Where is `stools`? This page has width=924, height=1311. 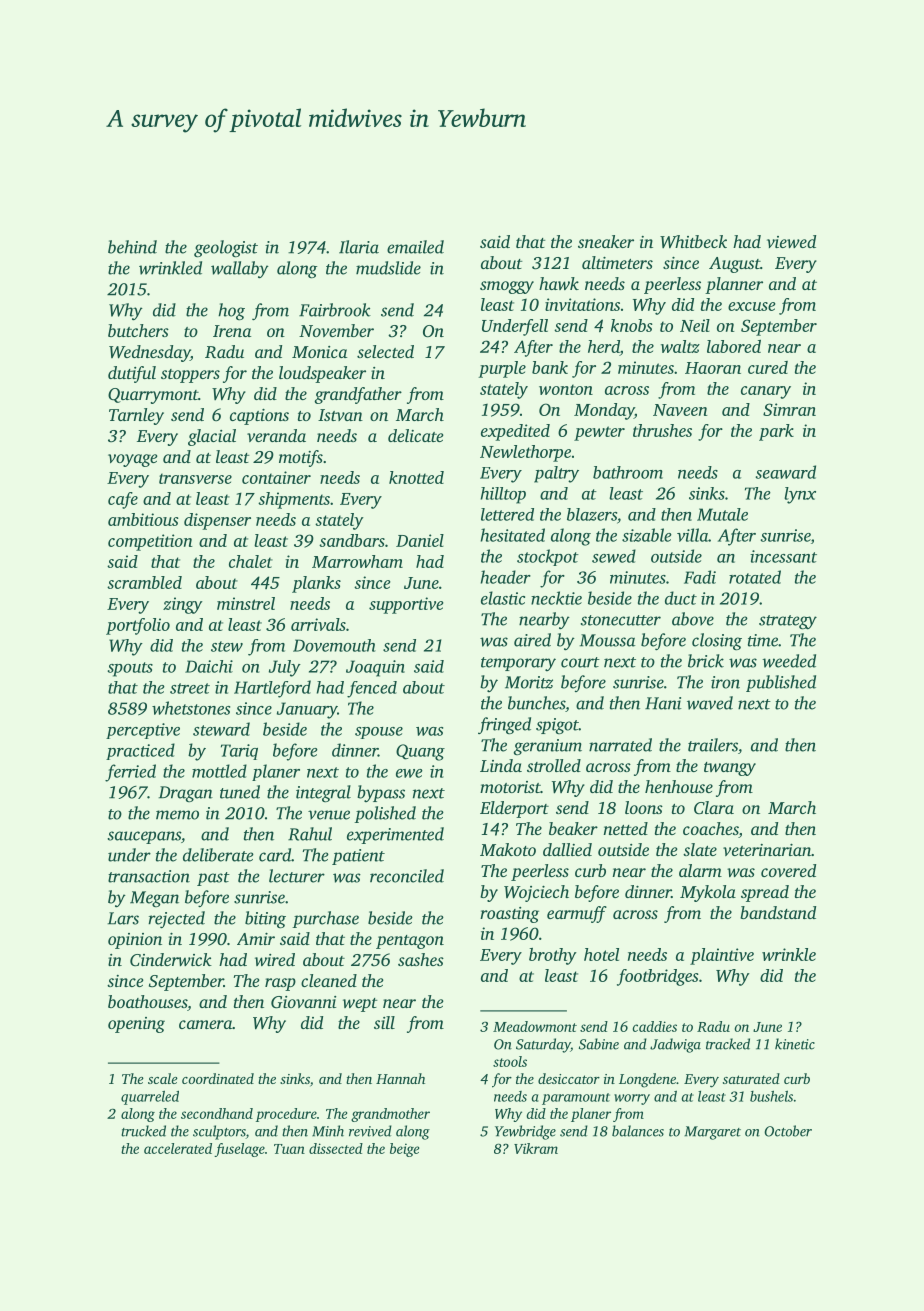
stools is located at coordinates (510, 1061).
